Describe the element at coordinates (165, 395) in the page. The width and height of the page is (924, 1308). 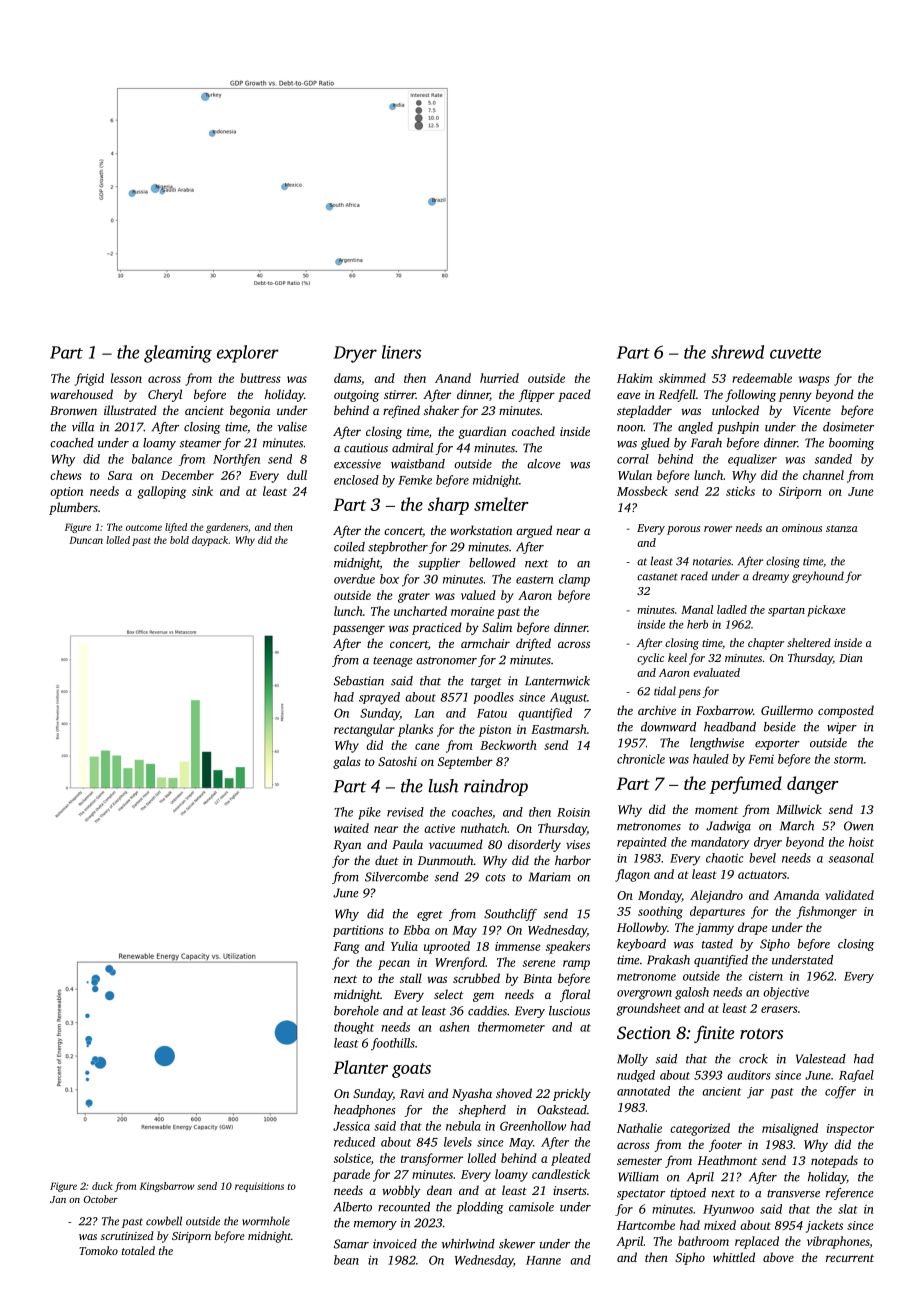
I see `Cheryl` at that location.
